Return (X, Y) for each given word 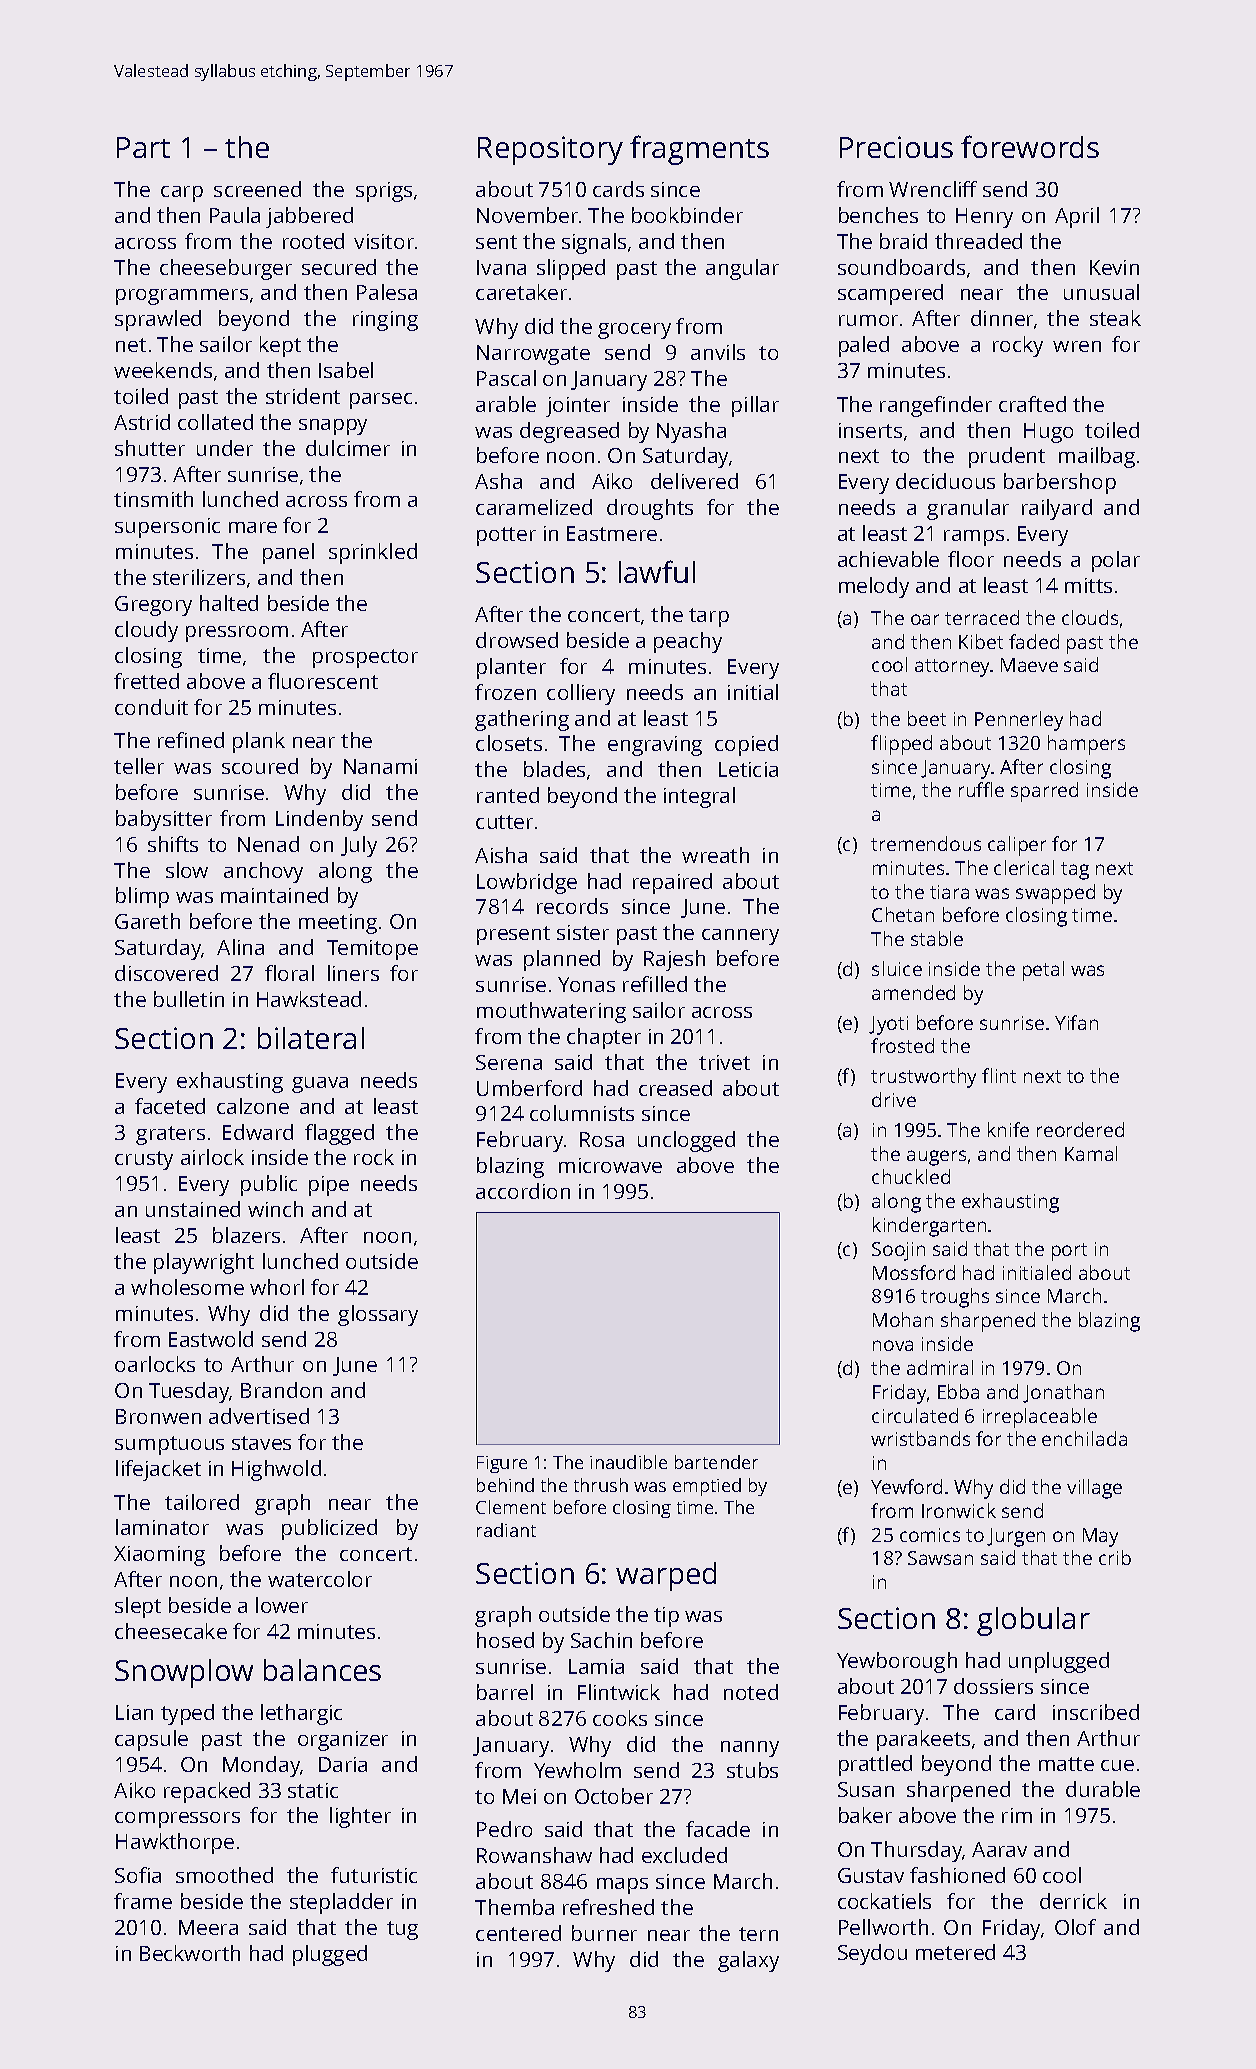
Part (143, 147)
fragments (699, 150)
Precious (896, 147)
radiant (506, 1530)
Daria (343, 1764)
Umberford (529, 1088)
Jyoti (888, 1025)
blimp (142, 897)
